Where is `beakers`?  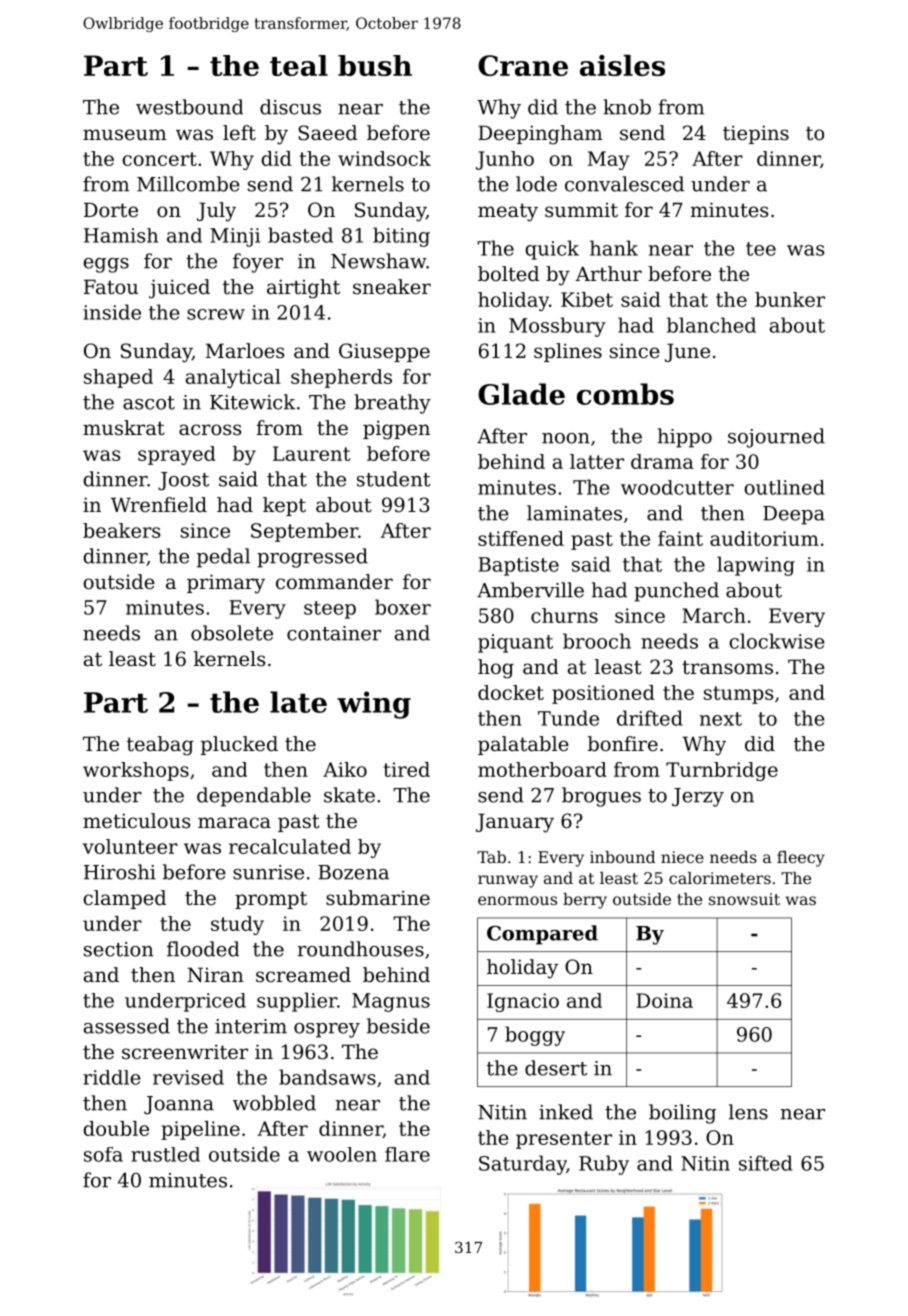
beakers is located at coordinates (121, 530).
